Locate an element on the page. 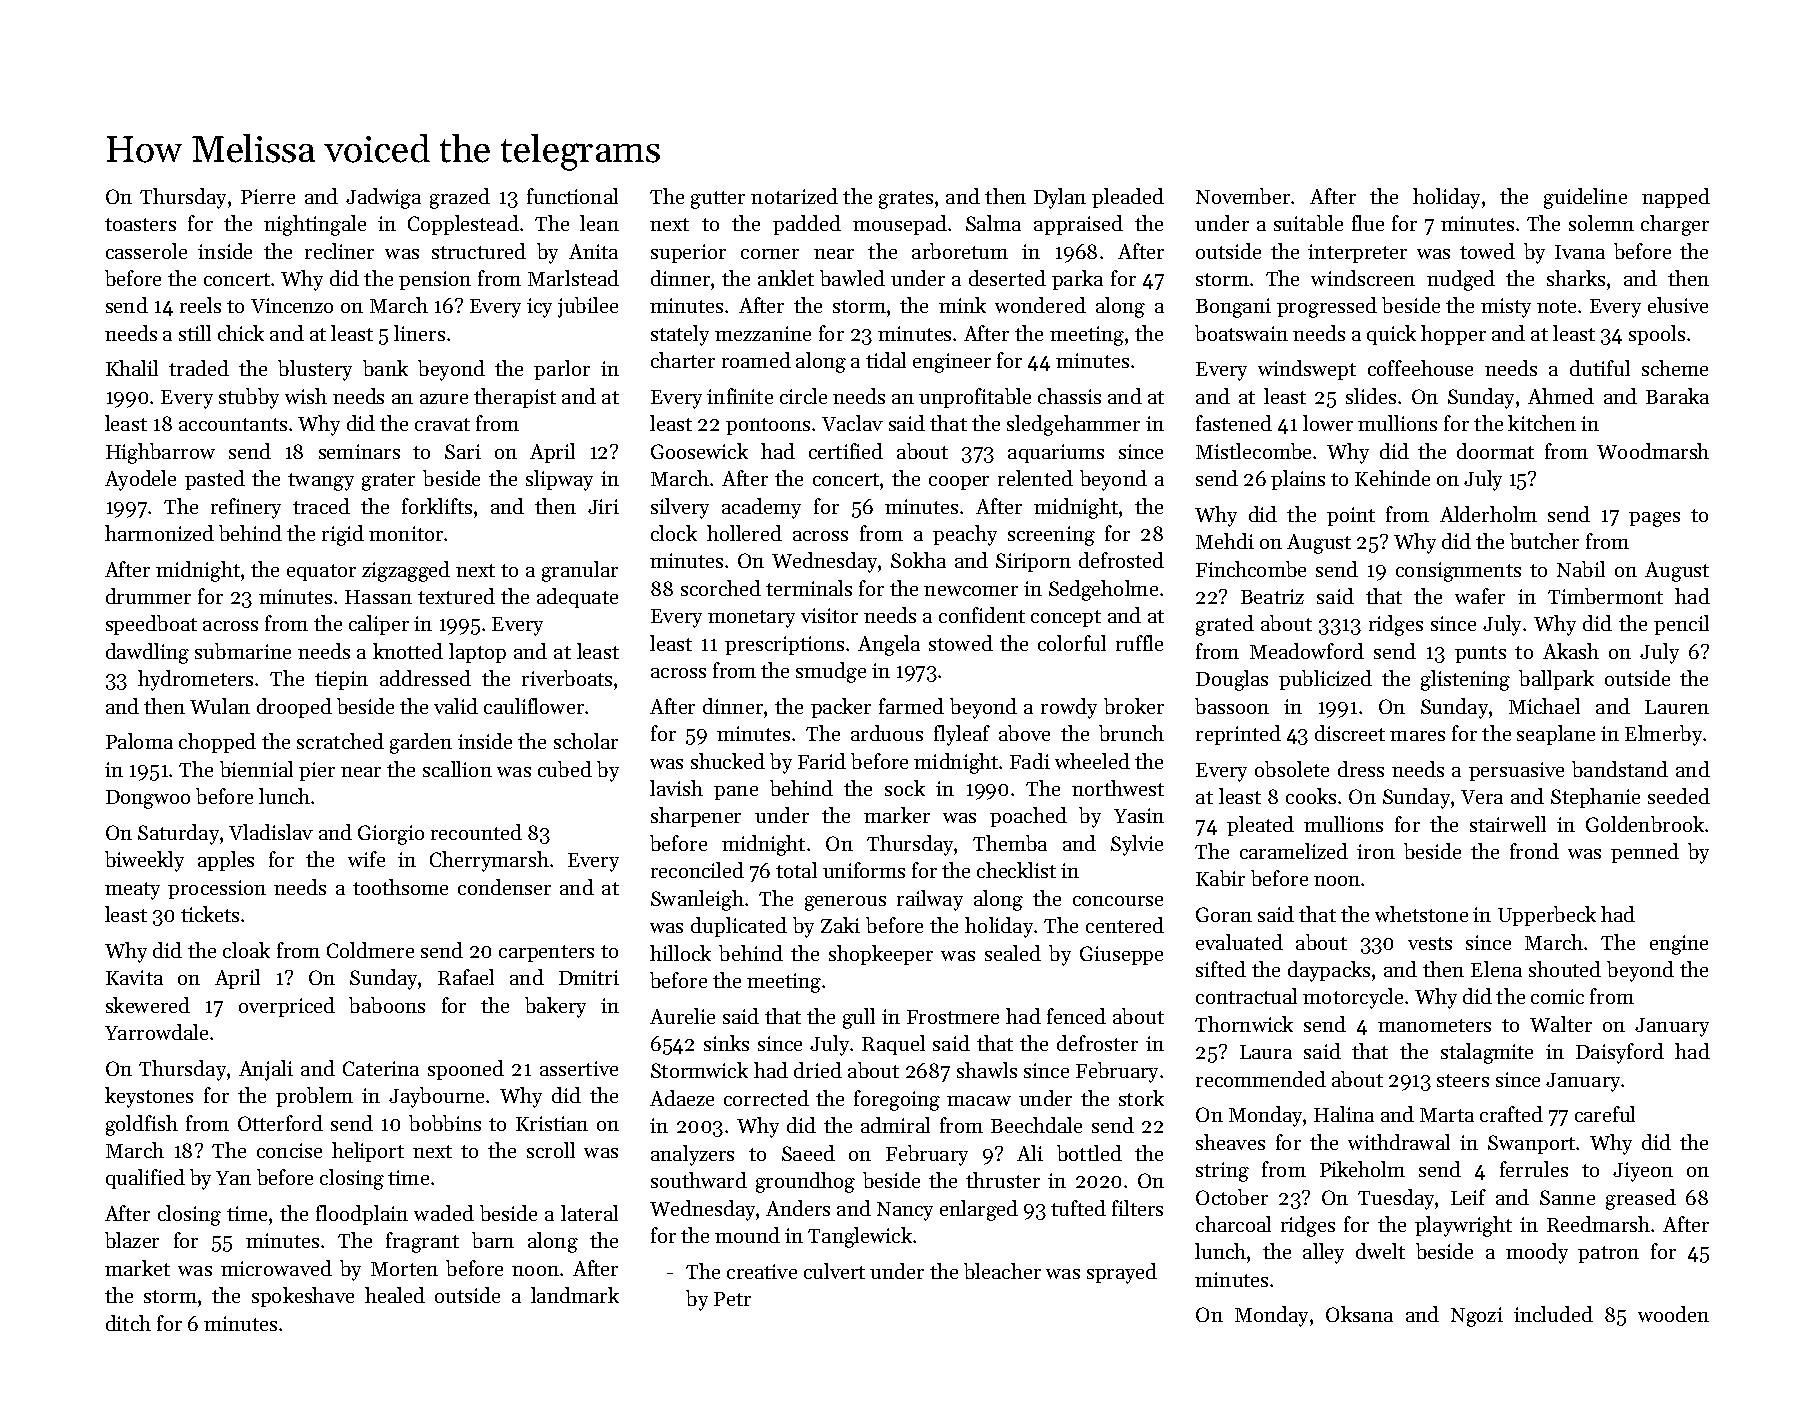 This image has height=1402, width=1815. landmark is located at coordinates (575, 1295).
